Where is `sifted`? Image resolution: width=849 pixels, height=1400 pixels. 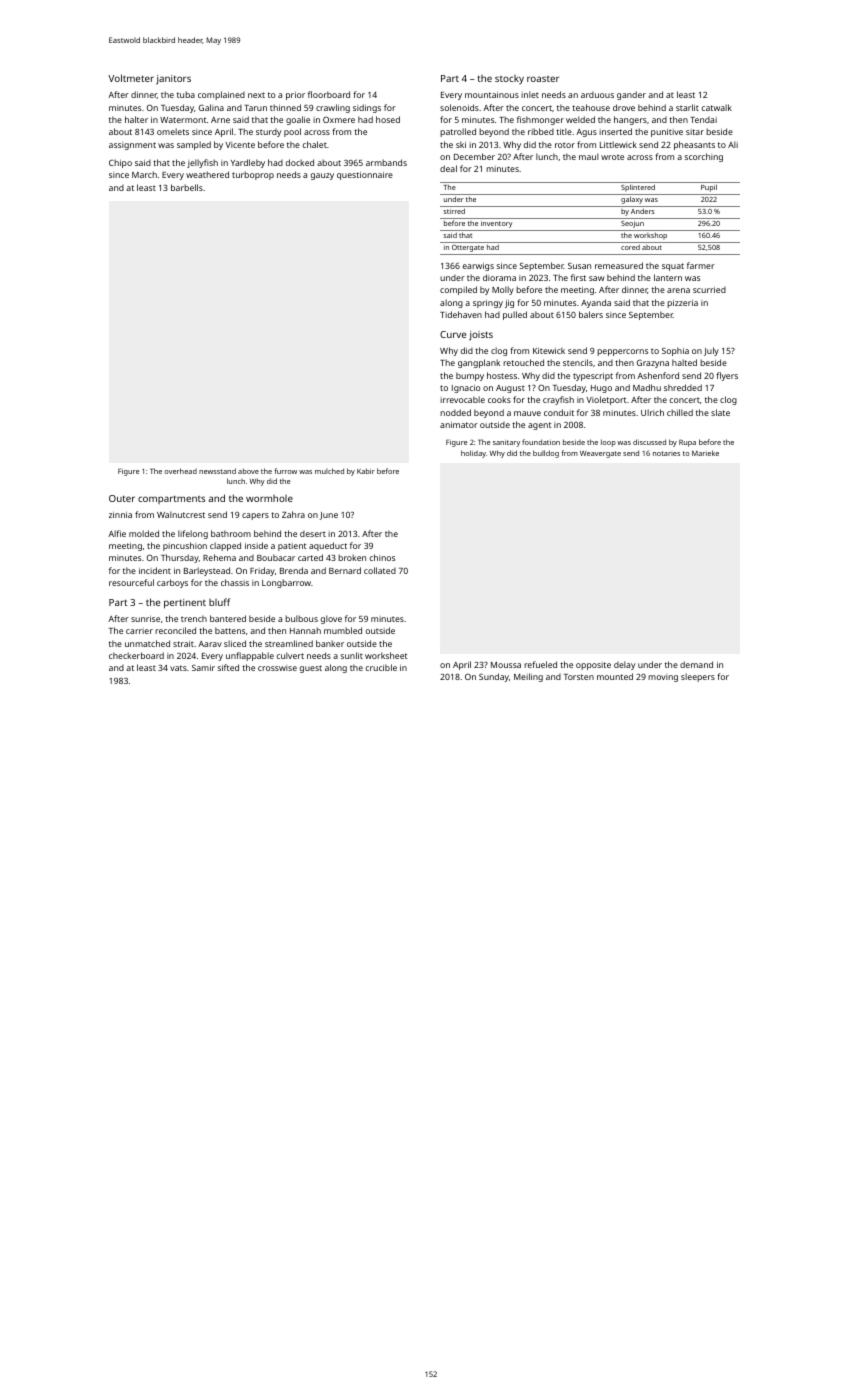 sifted is located at coordinates (228, 667).
